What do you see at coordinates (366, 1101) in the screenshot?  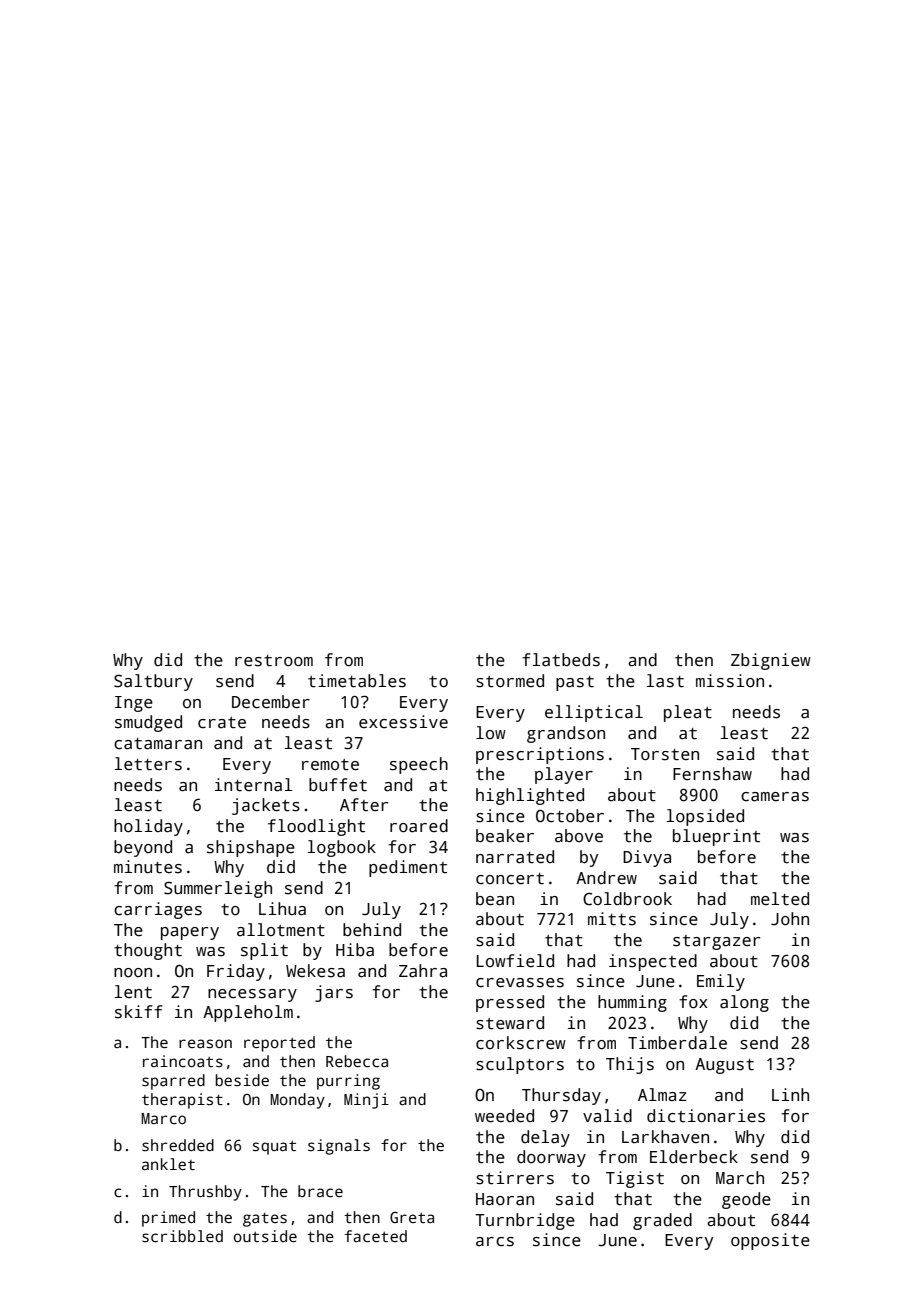 I see `Minji` at bounding box center [366, 1101].
